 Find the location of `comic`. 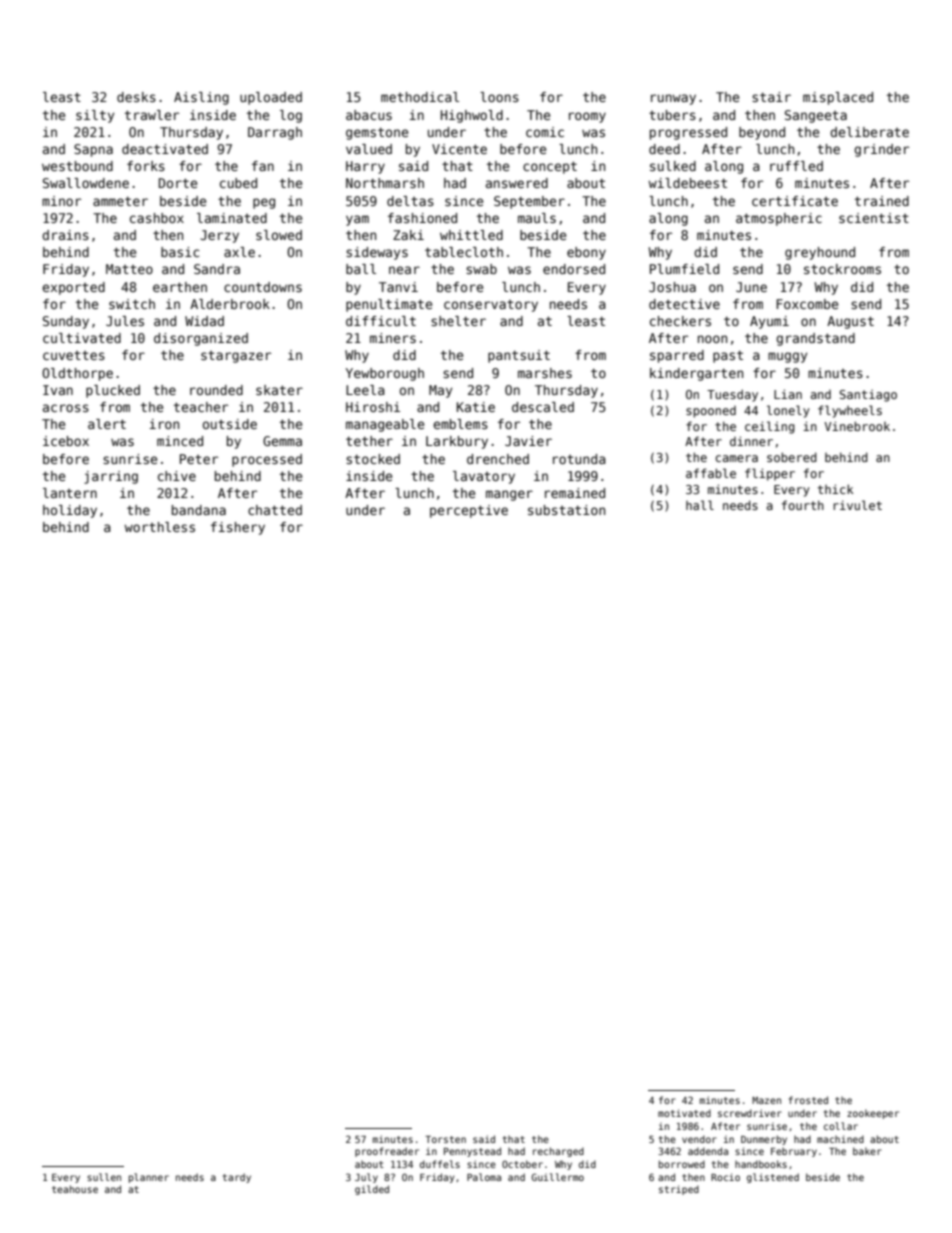

comic is located at coordinates (545, 132).
